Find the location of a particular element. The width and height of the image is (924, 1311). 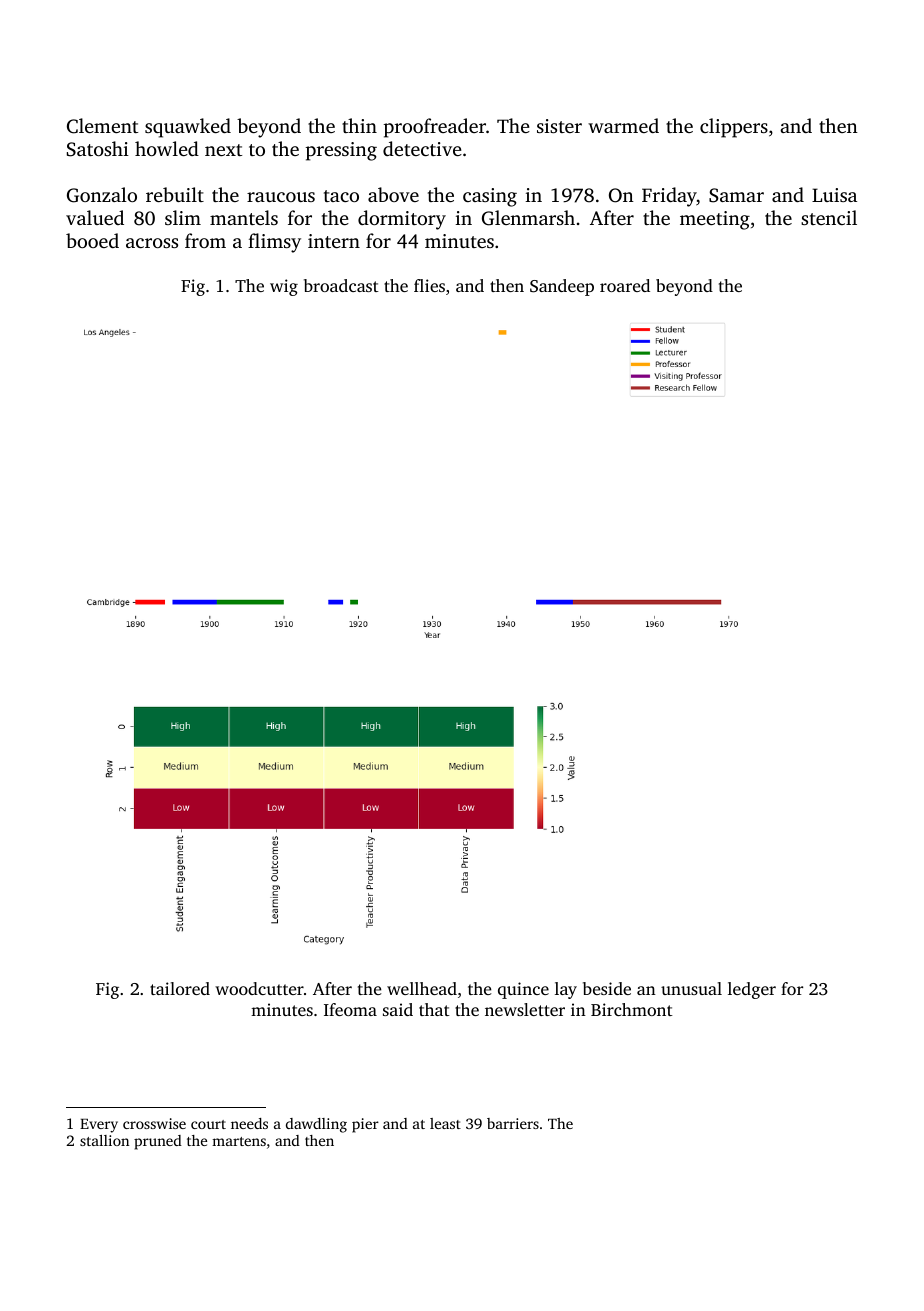

dormitory is located at coordinates (402, 220).
